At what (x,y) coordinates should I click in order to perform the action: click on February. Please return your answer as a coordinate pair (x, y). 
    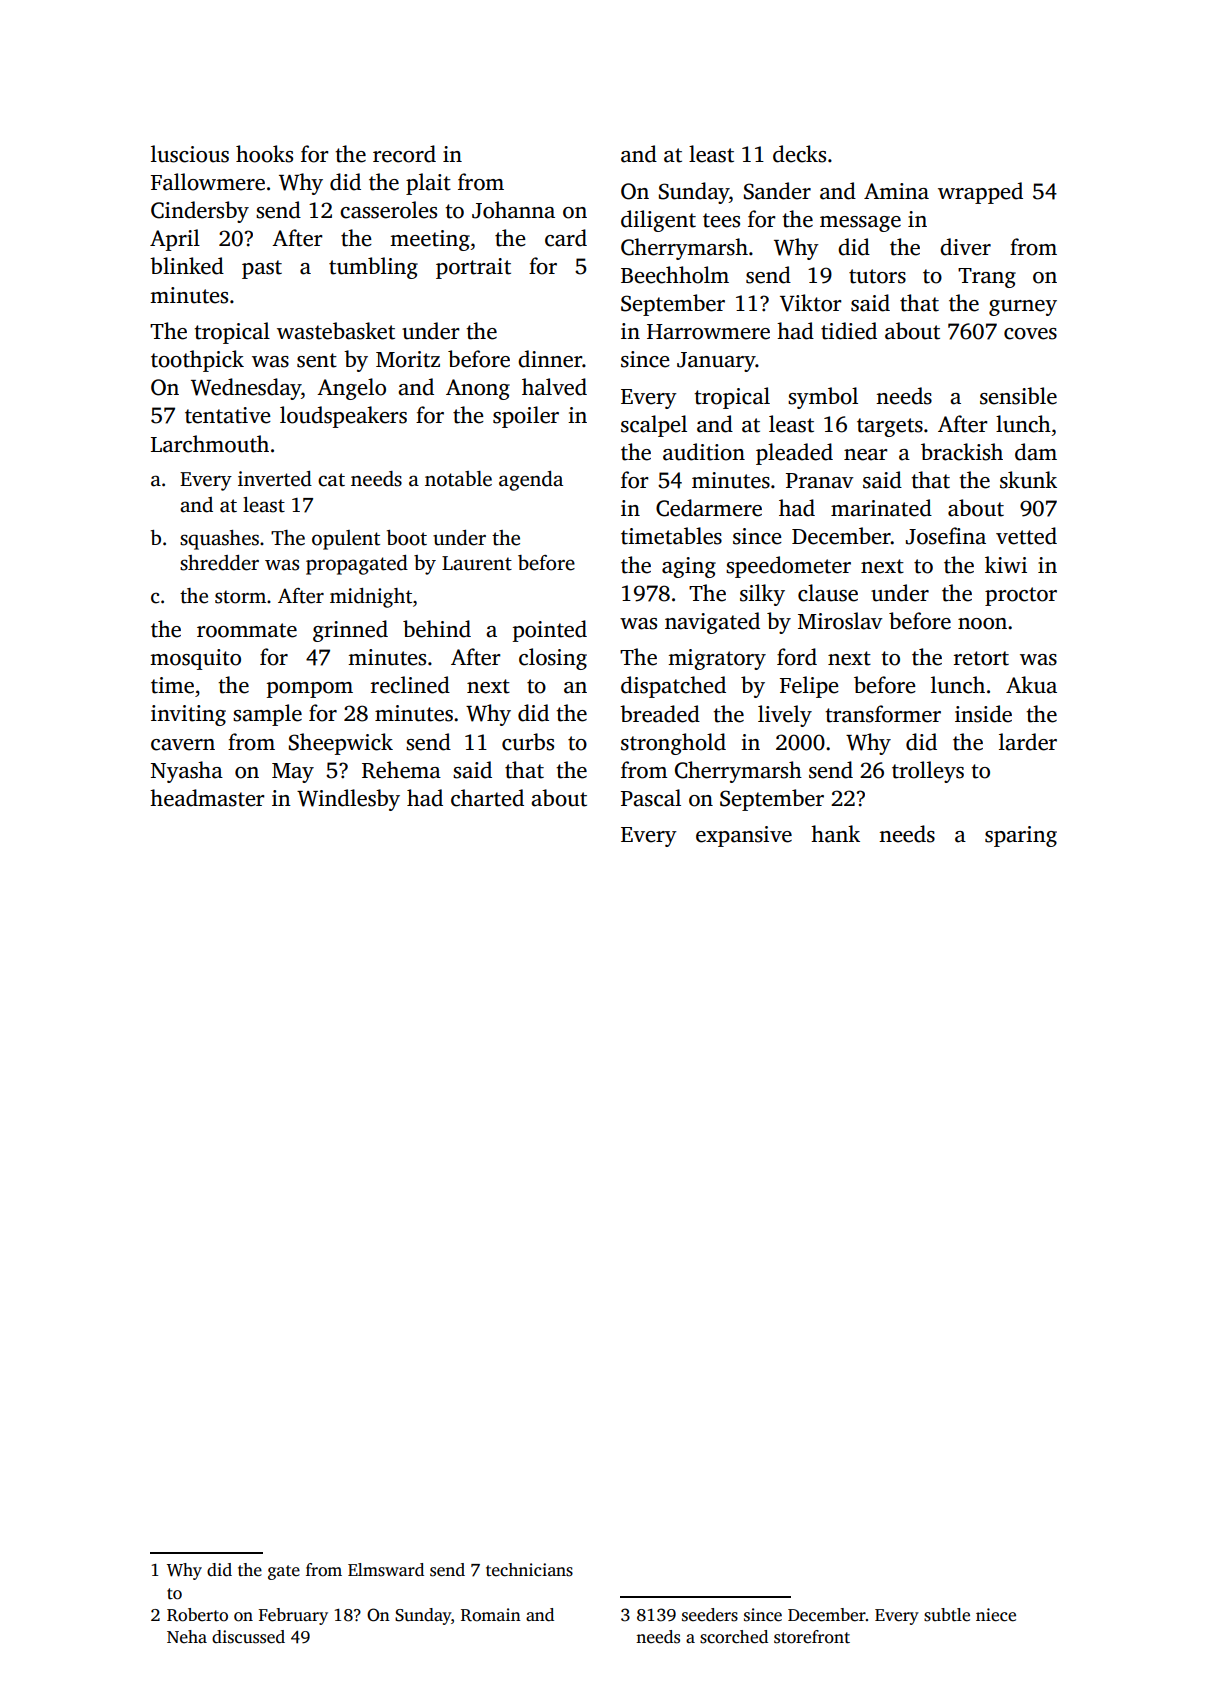
    Looking at the image, I should click on (293, 1616).
